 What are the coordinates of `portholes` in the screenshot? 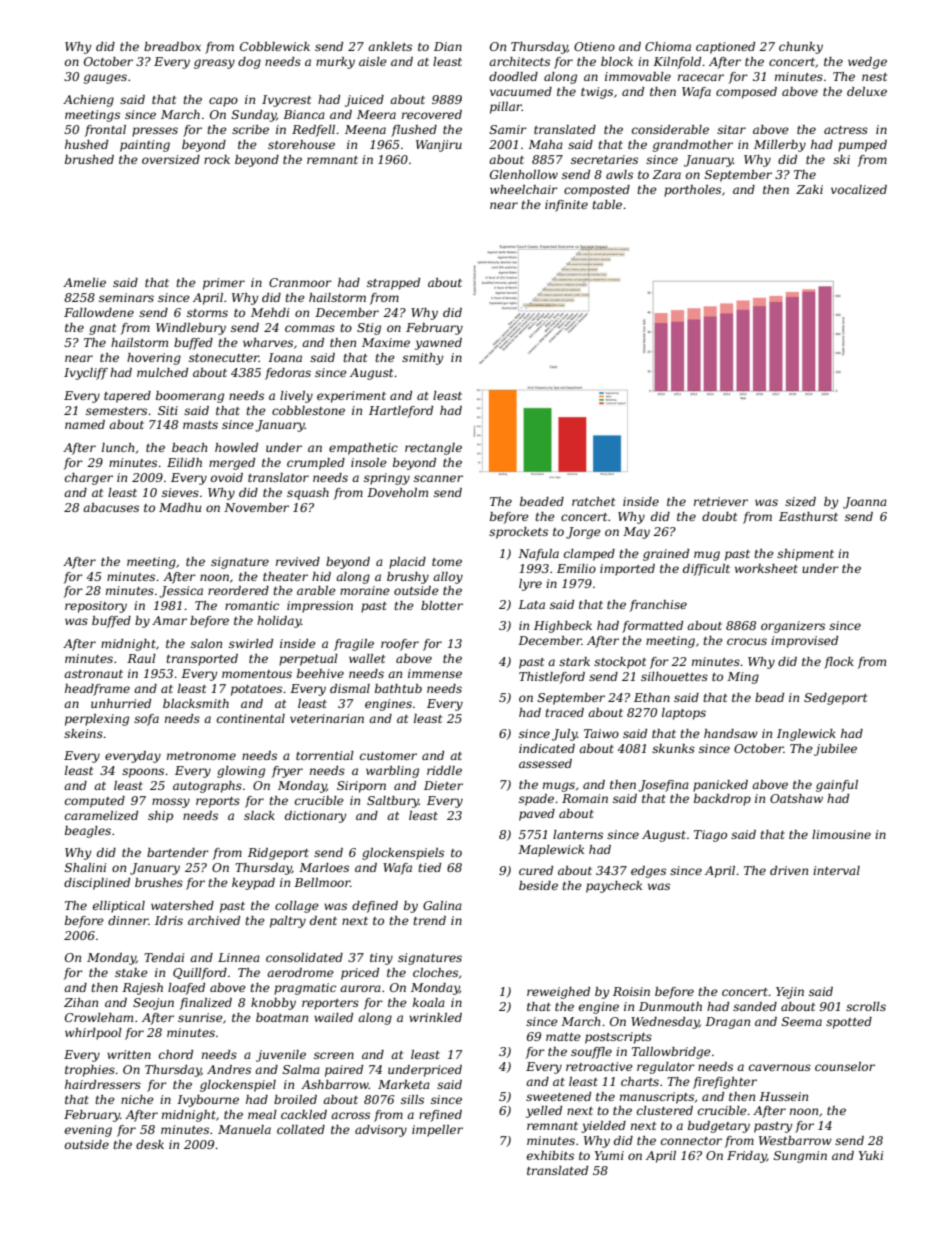 It's located at (692, 191).
